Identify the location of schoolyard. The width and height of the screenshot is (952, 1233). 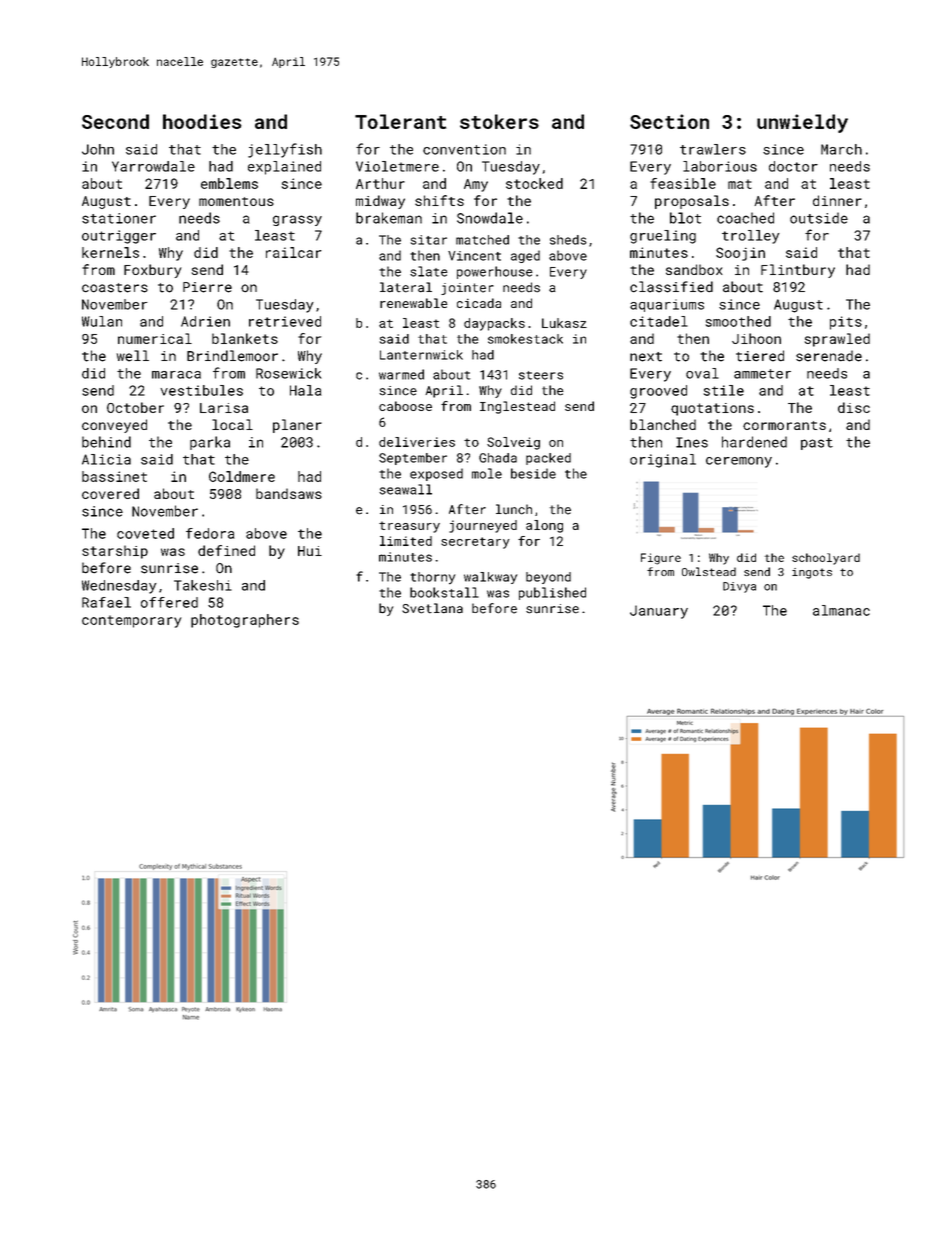
(826, 559).
